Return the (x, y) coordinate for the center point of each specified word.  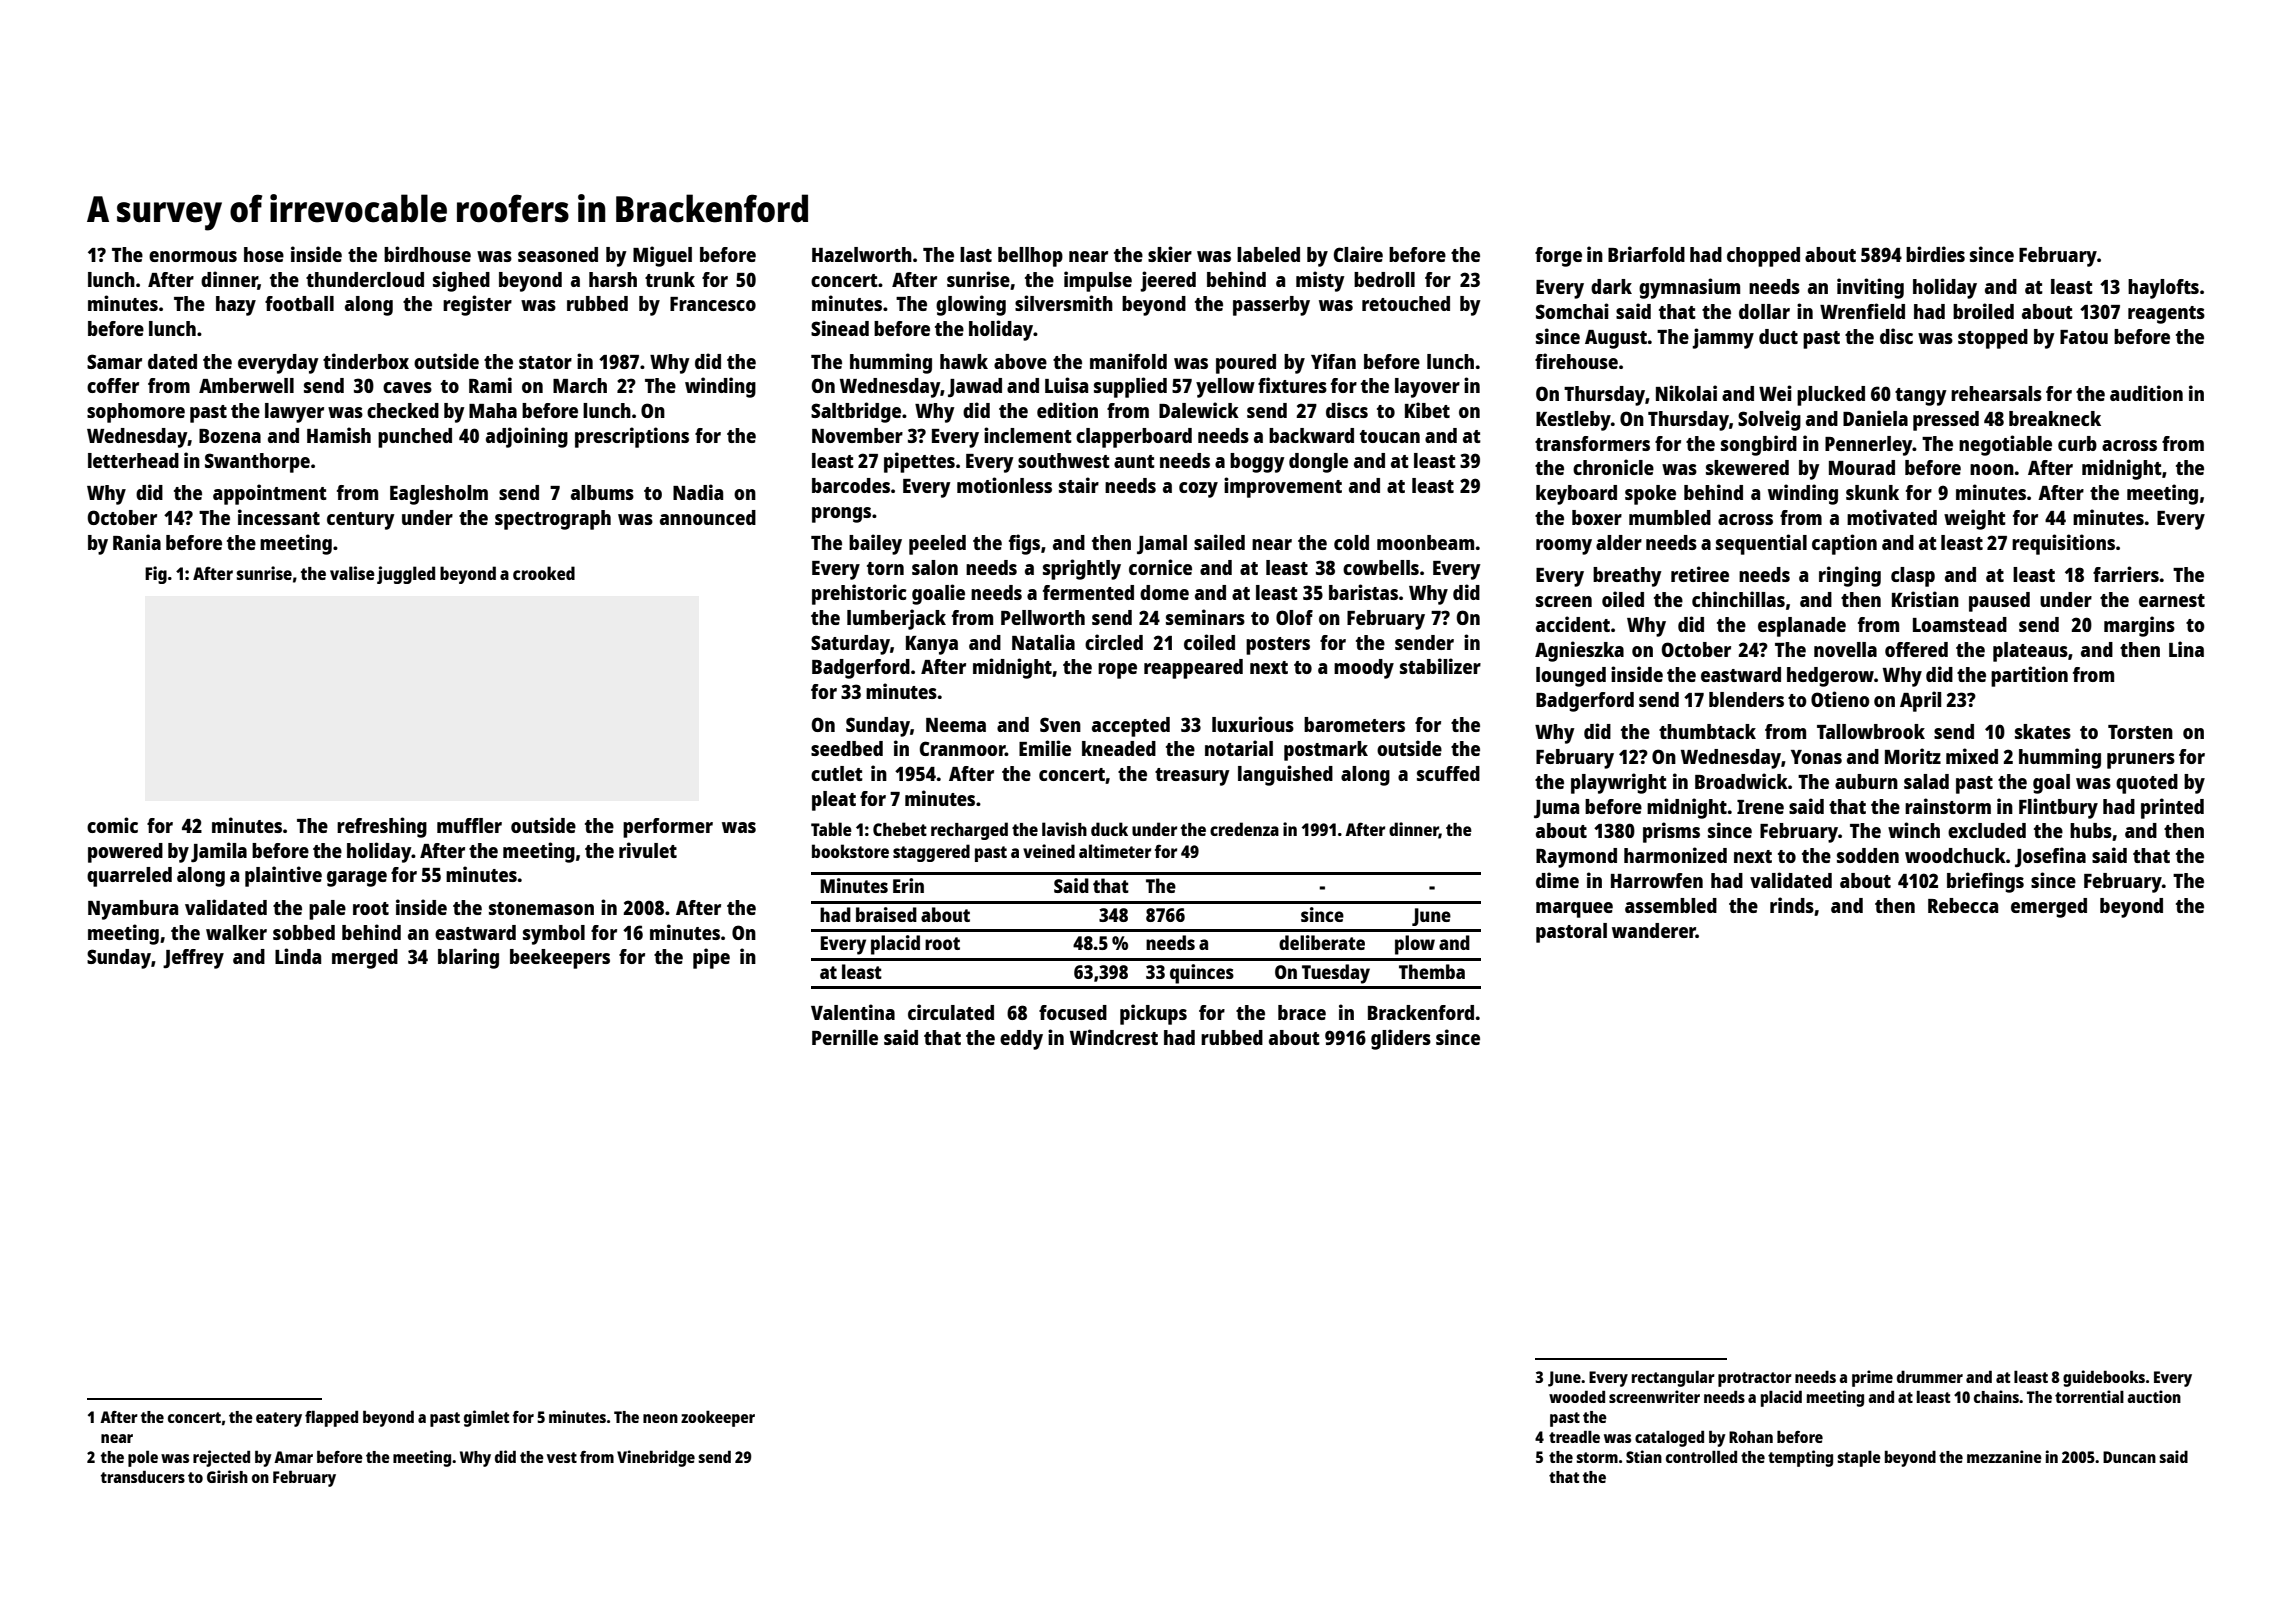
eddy (1021, 1040)
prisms (1671, 832)
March (580, 385)
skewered (1747, 467)
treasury (1192, 777)
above (1020, 361)
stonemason (541, 908)
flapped (331, 1418)
